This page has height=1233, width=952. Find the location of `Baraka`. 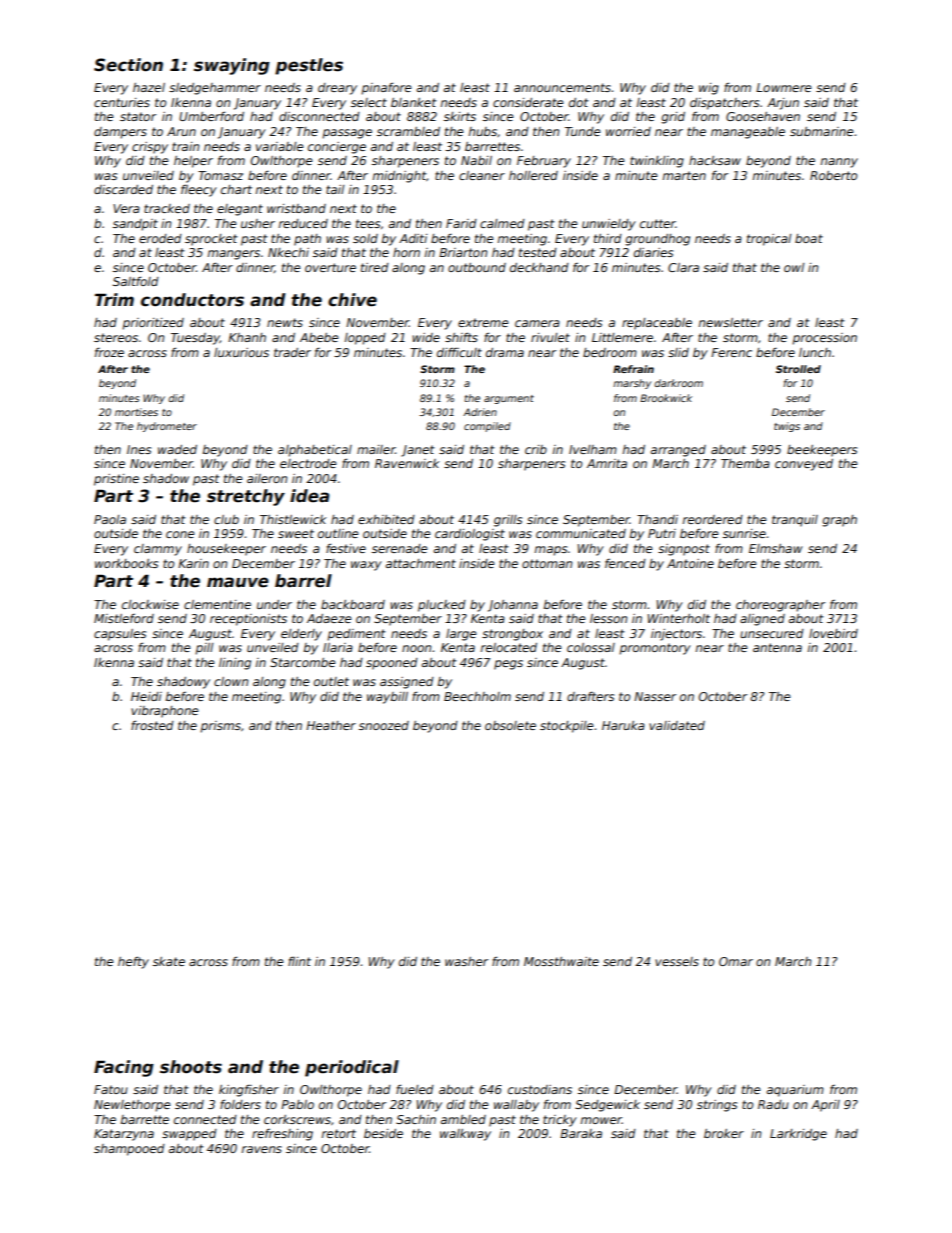

Baraka is located at coordinates (581, 1133).
